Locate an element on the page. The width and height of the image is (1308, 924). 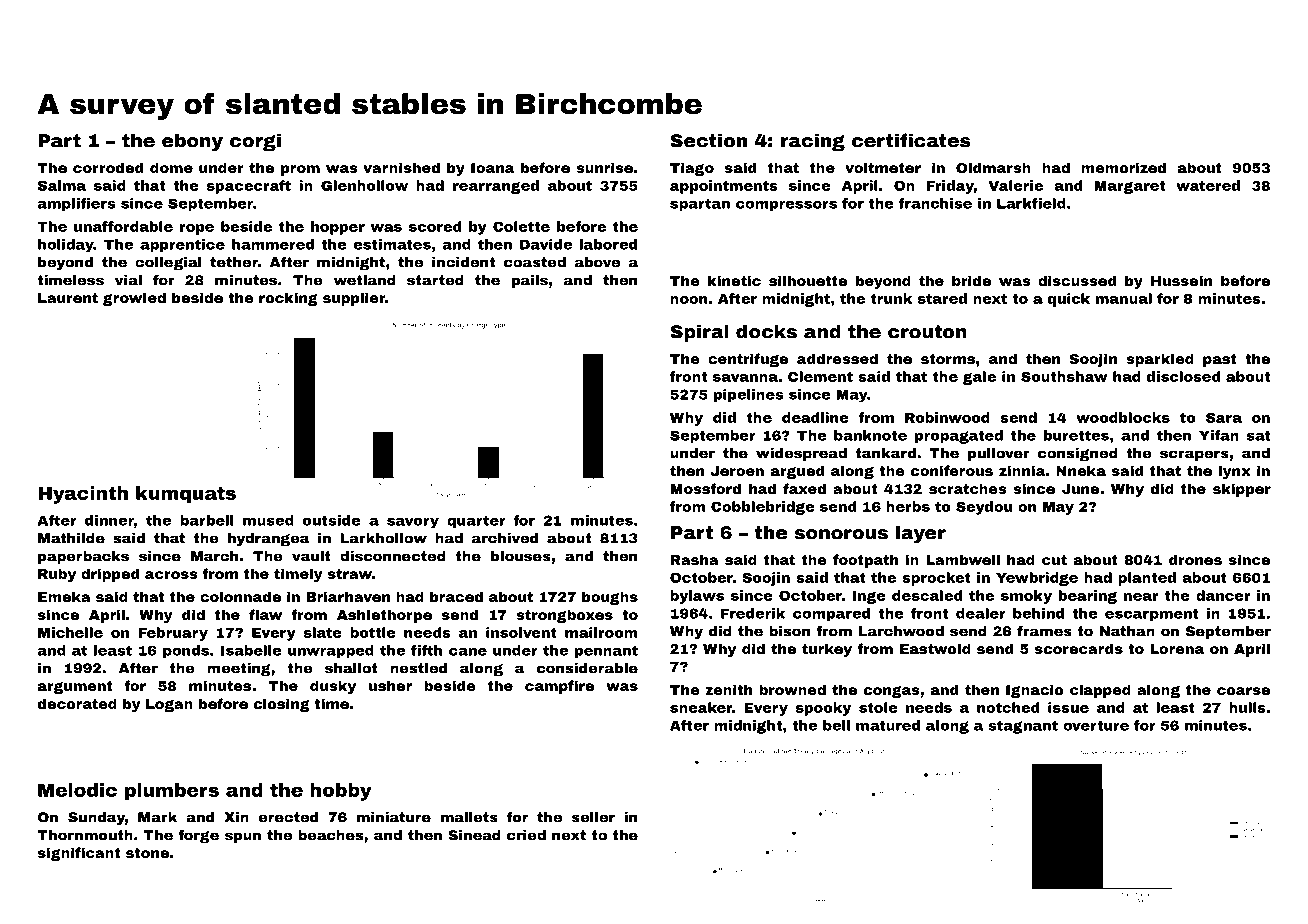
skipper is located at coordinates (1242, 490).
